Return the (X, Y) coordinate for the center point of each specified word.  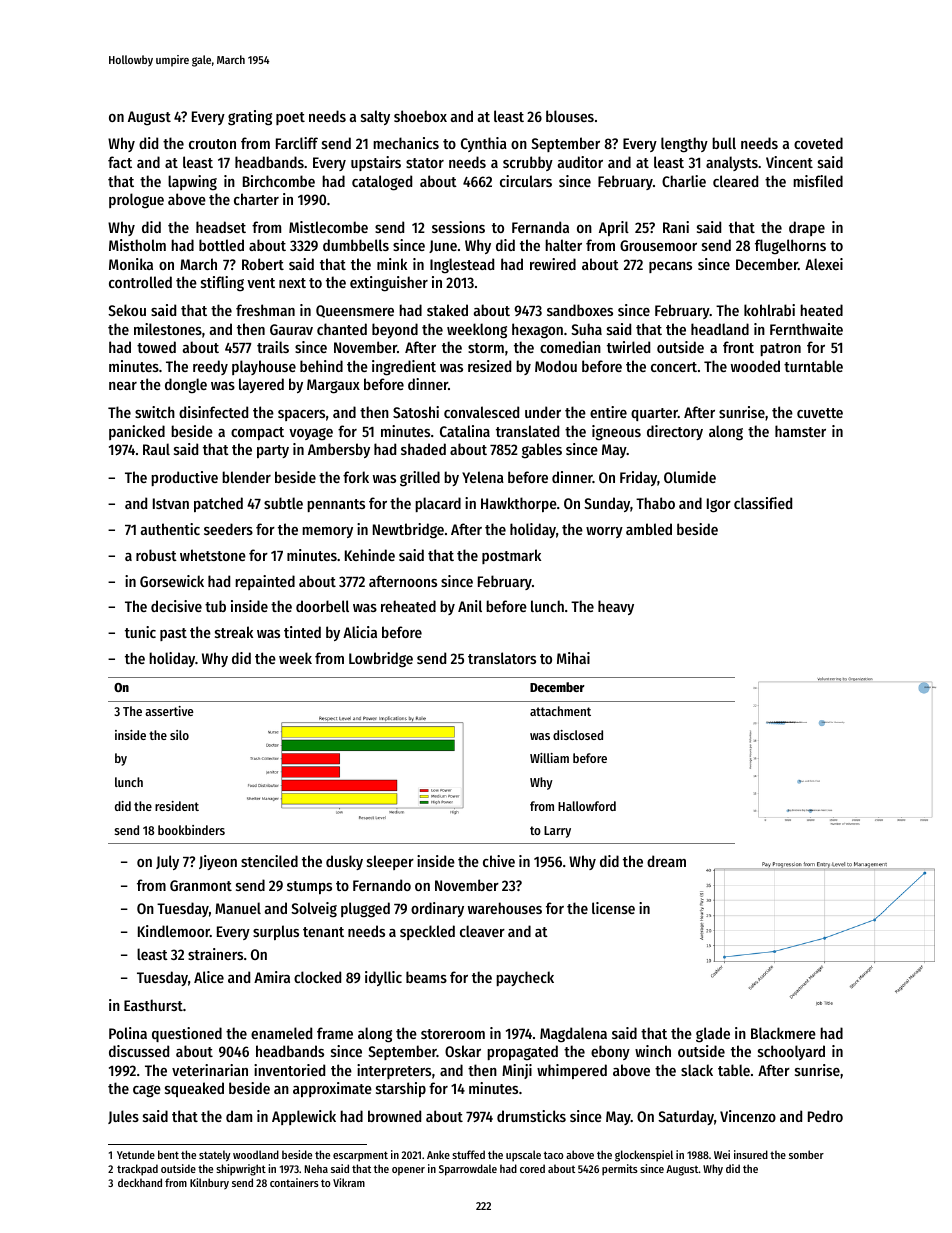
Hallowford (587, 806)
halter (563, 245)
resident (177, 806)
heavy (616, 607)
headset (221, 227)
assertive (169, 711)
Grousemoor (658, 245)
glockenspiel (644, 1156)
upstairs (376, 163)
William (549, 758)
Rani (676, 227)
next (292, 283)
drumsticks (531, 1116)
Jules (123, 1117)
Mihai (573, 658)
